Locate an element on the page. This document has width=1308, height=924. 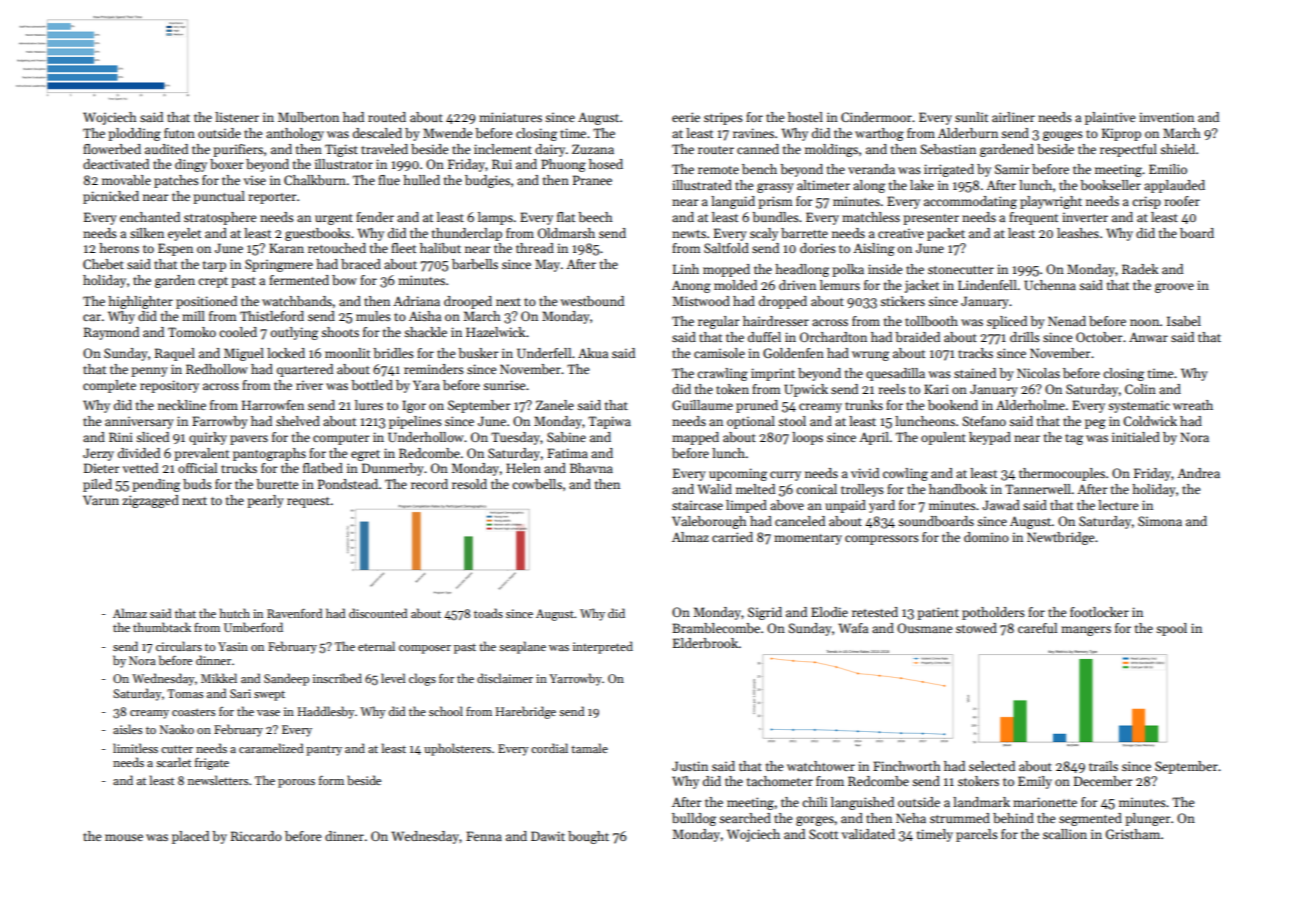
Elderbrook is located at coordinates (706, 643).
